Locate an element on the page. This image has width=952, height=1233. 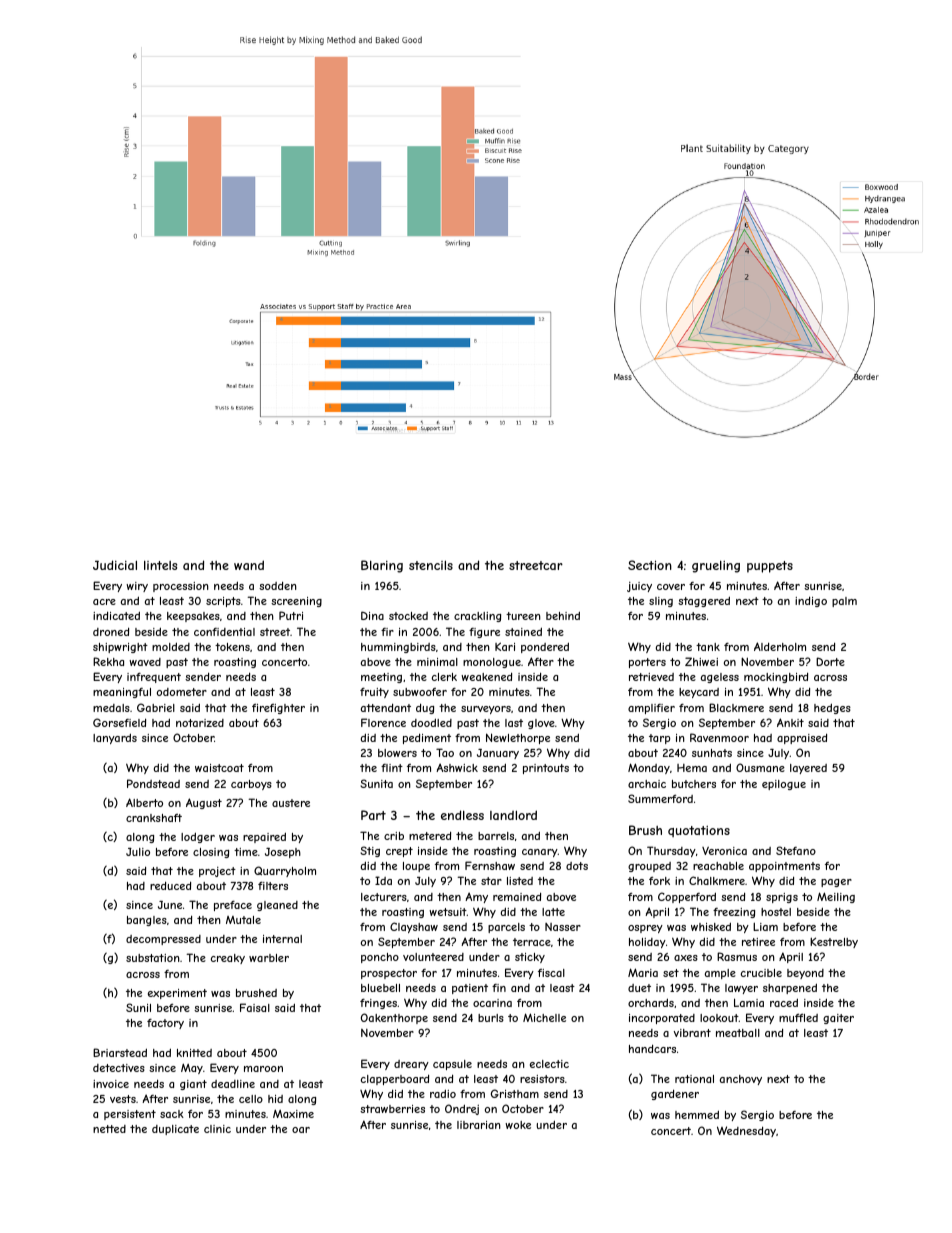
Alderholm is located at coordinates (780, 646).
